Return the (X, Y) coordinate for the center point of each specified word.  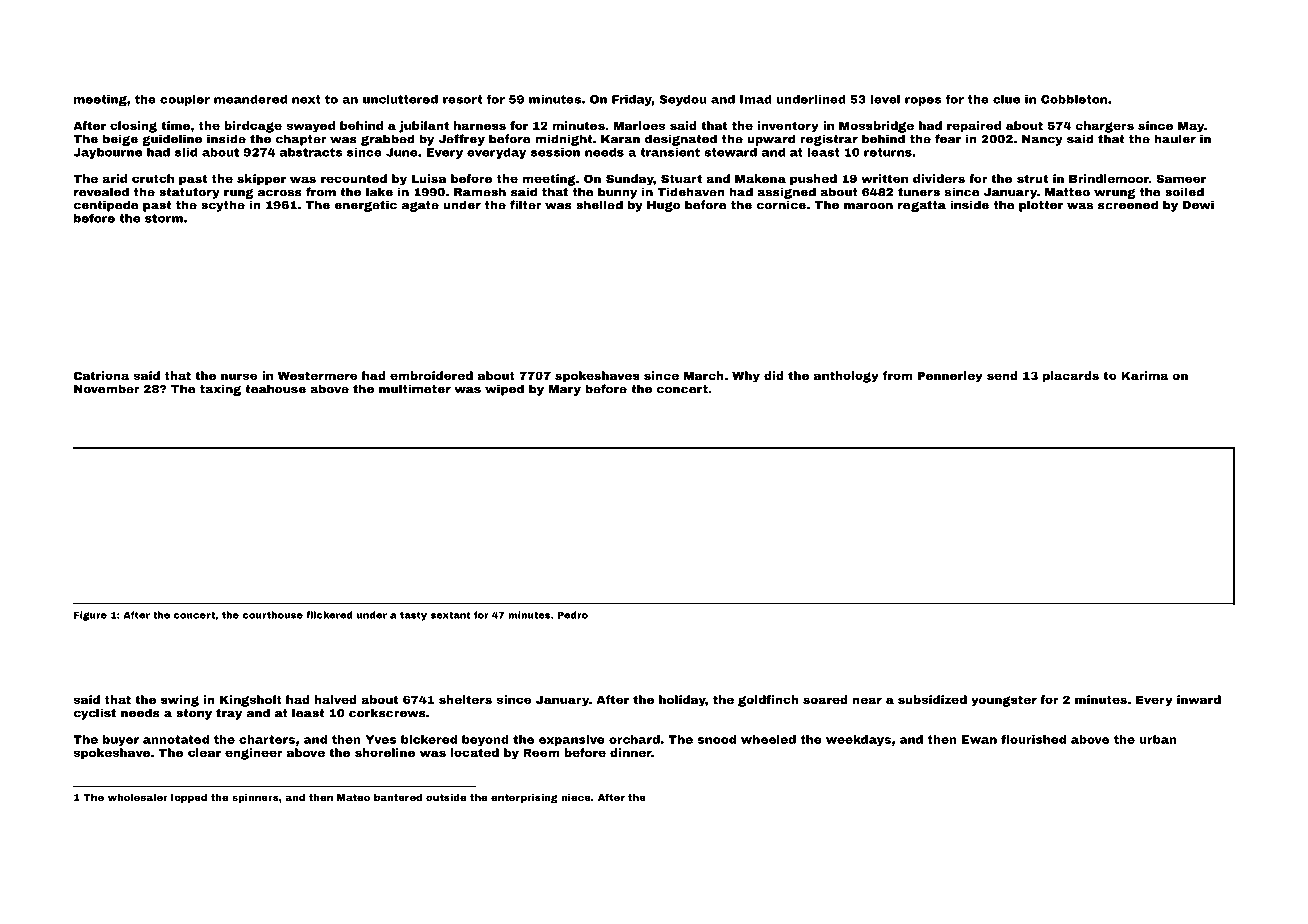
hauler (1175, 139)
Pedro (573, 615)
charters (267, 739)
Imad (756, 99)
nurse (239, 376)
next (306, 99)
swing (180, 701)
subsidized (932, 699)
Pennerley (950, 377)
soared (825, 699)
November (107, 389)
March (704, 375)
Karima (1144, 375)
